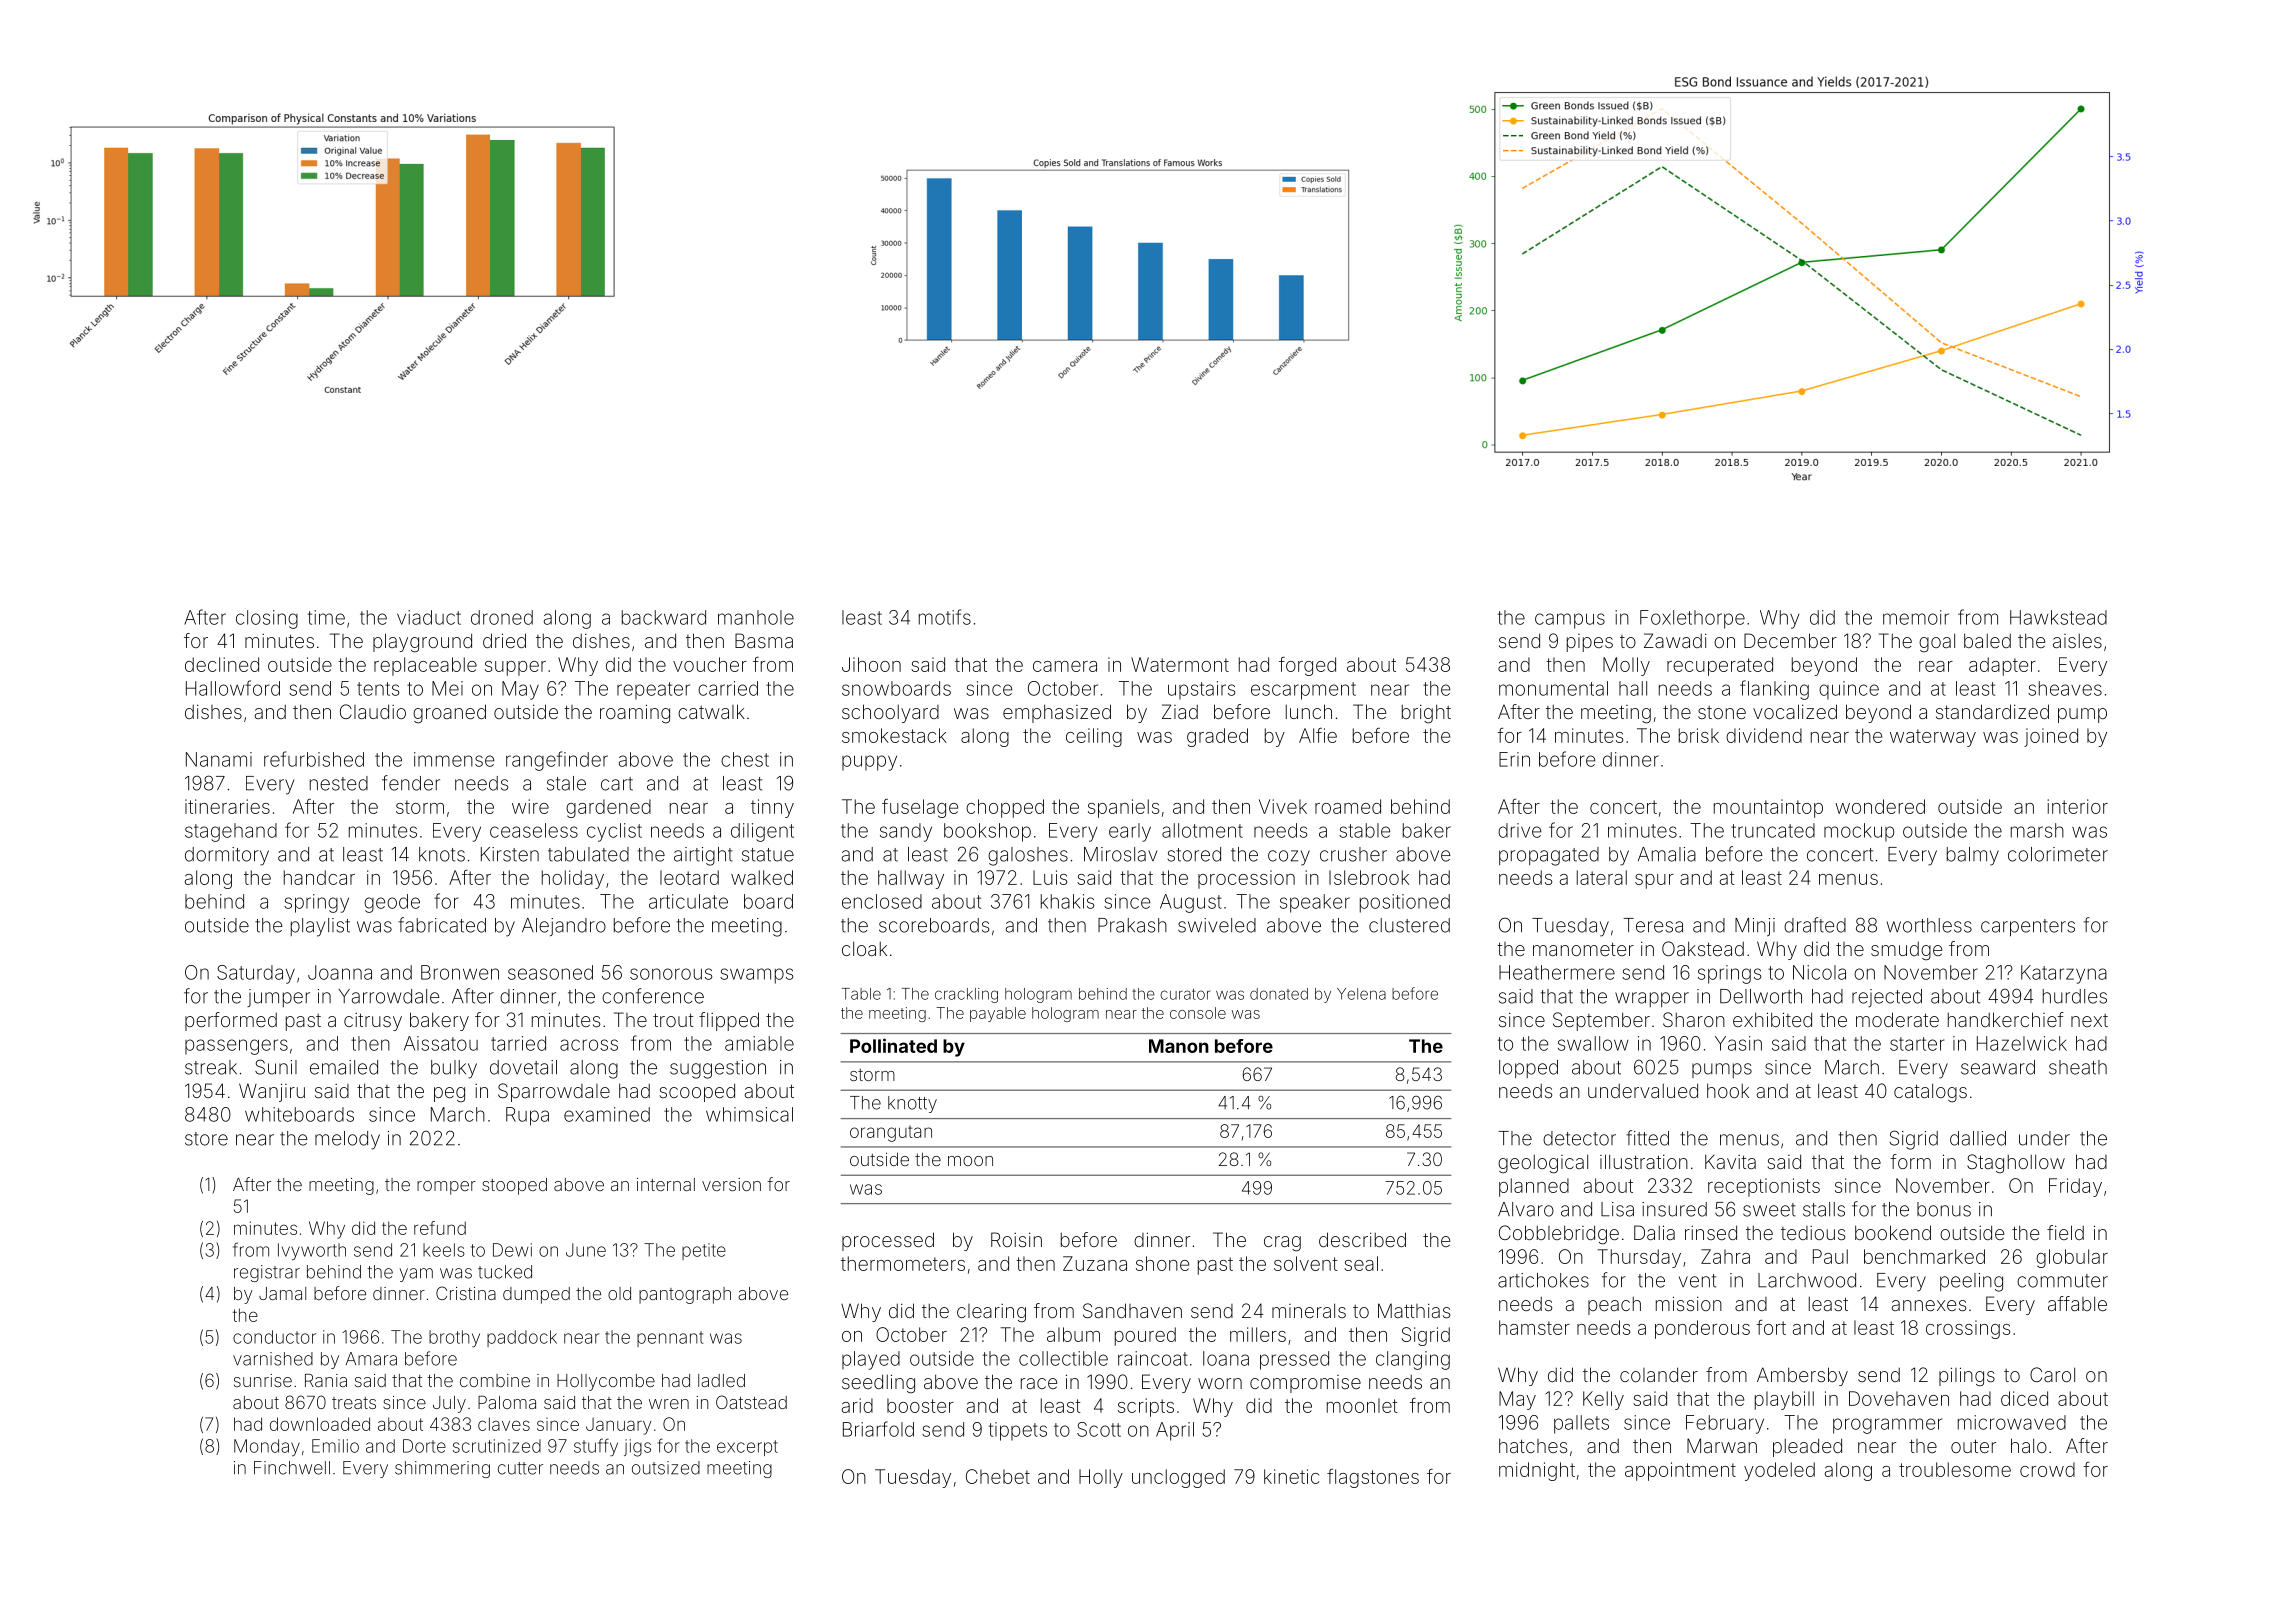 The height and width of the image is (1620, 2292). Describe the element at coordinates (1978, 1138) in the image. I see `dallied` at that location.
